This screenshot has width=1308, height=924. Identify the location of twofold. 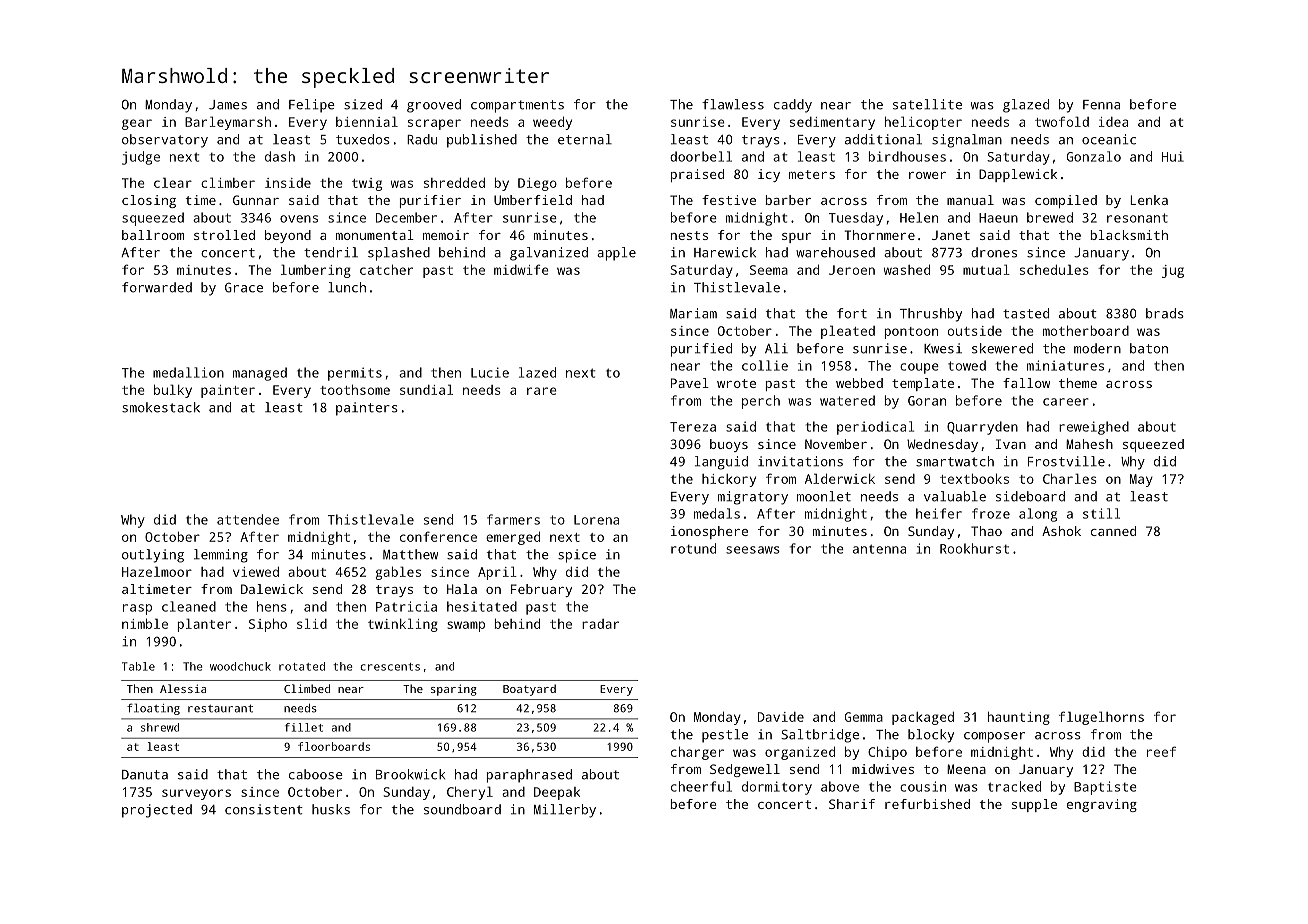
(1062, 121).
